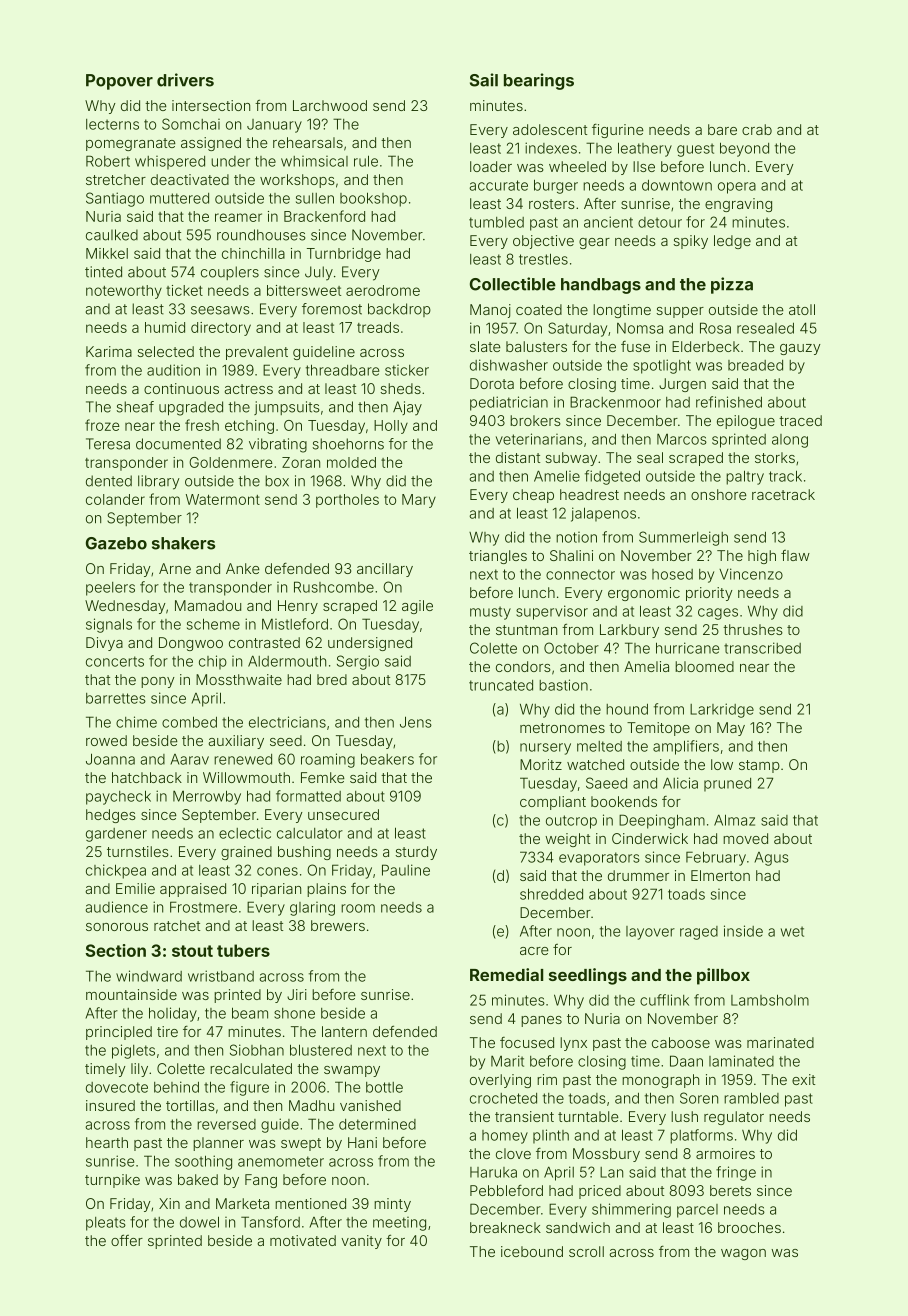 The image size is (908, 1316). I want to click on stuntman, so click(526, 630).
